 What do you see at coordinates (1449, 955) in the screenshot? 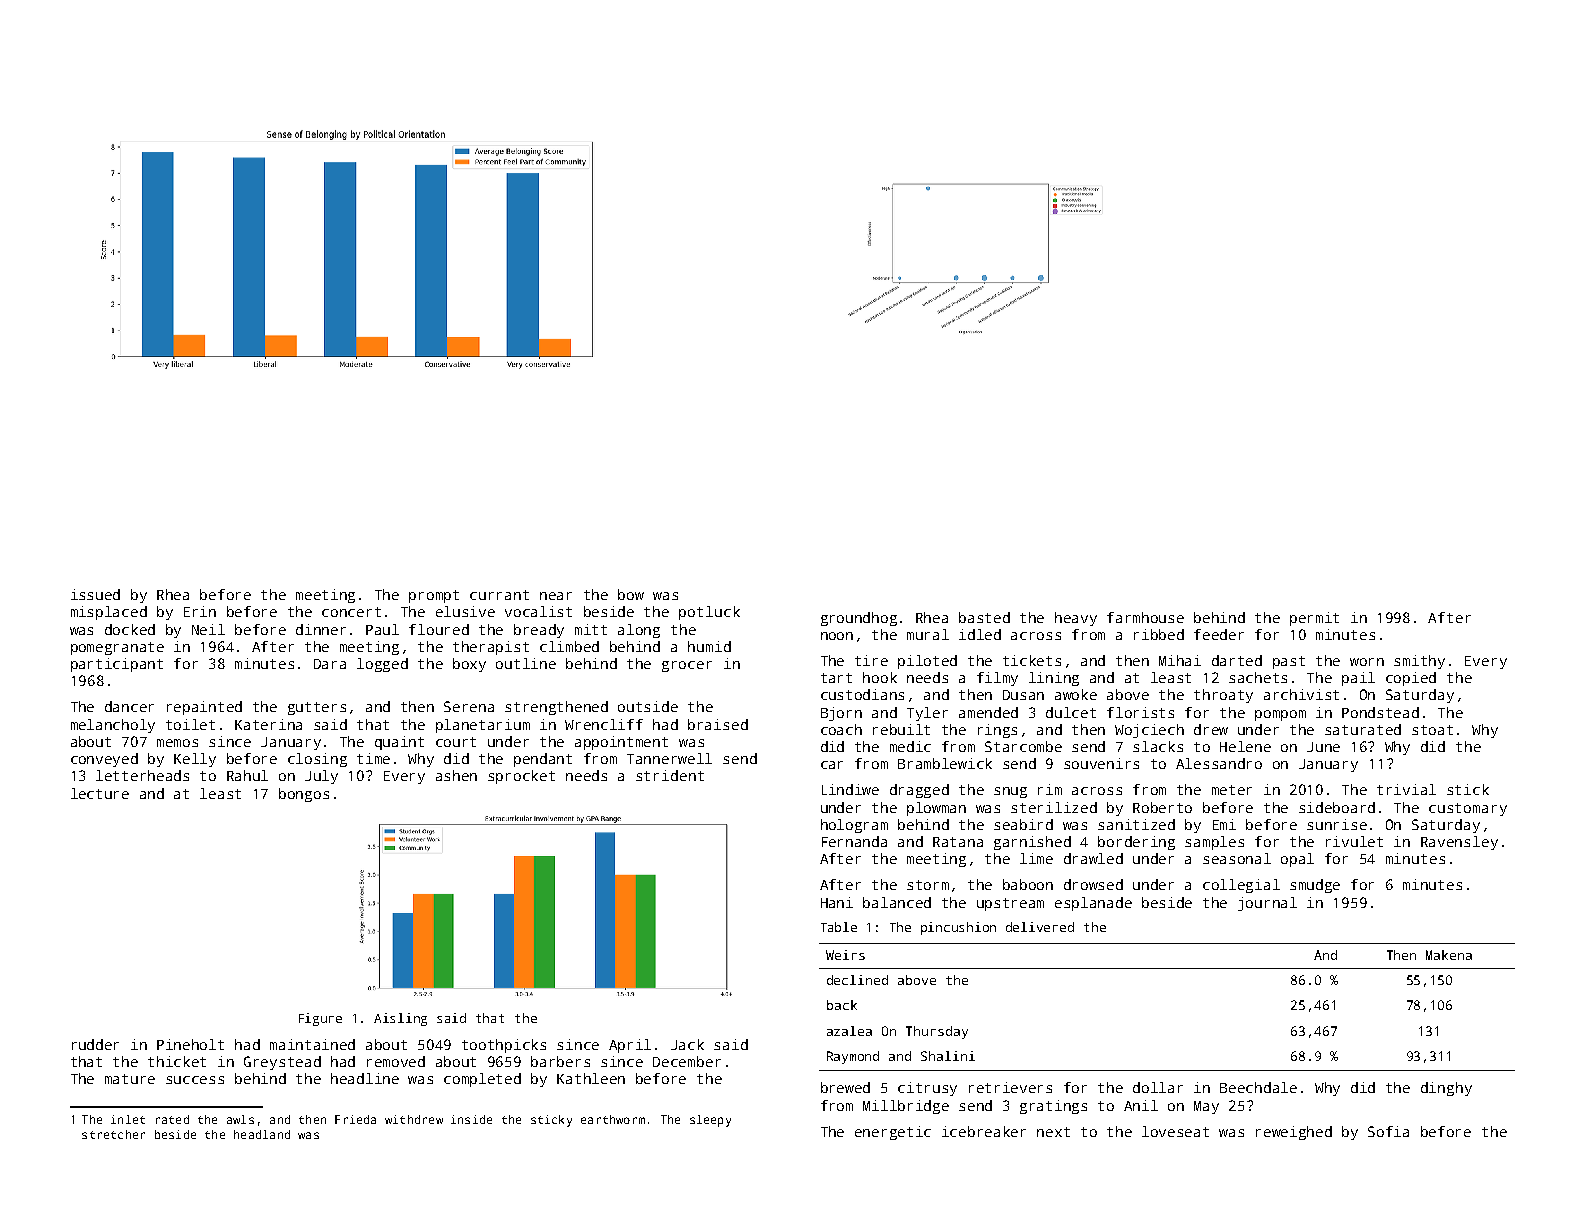
I see `Makena` at bounding box center [1449, 955].
